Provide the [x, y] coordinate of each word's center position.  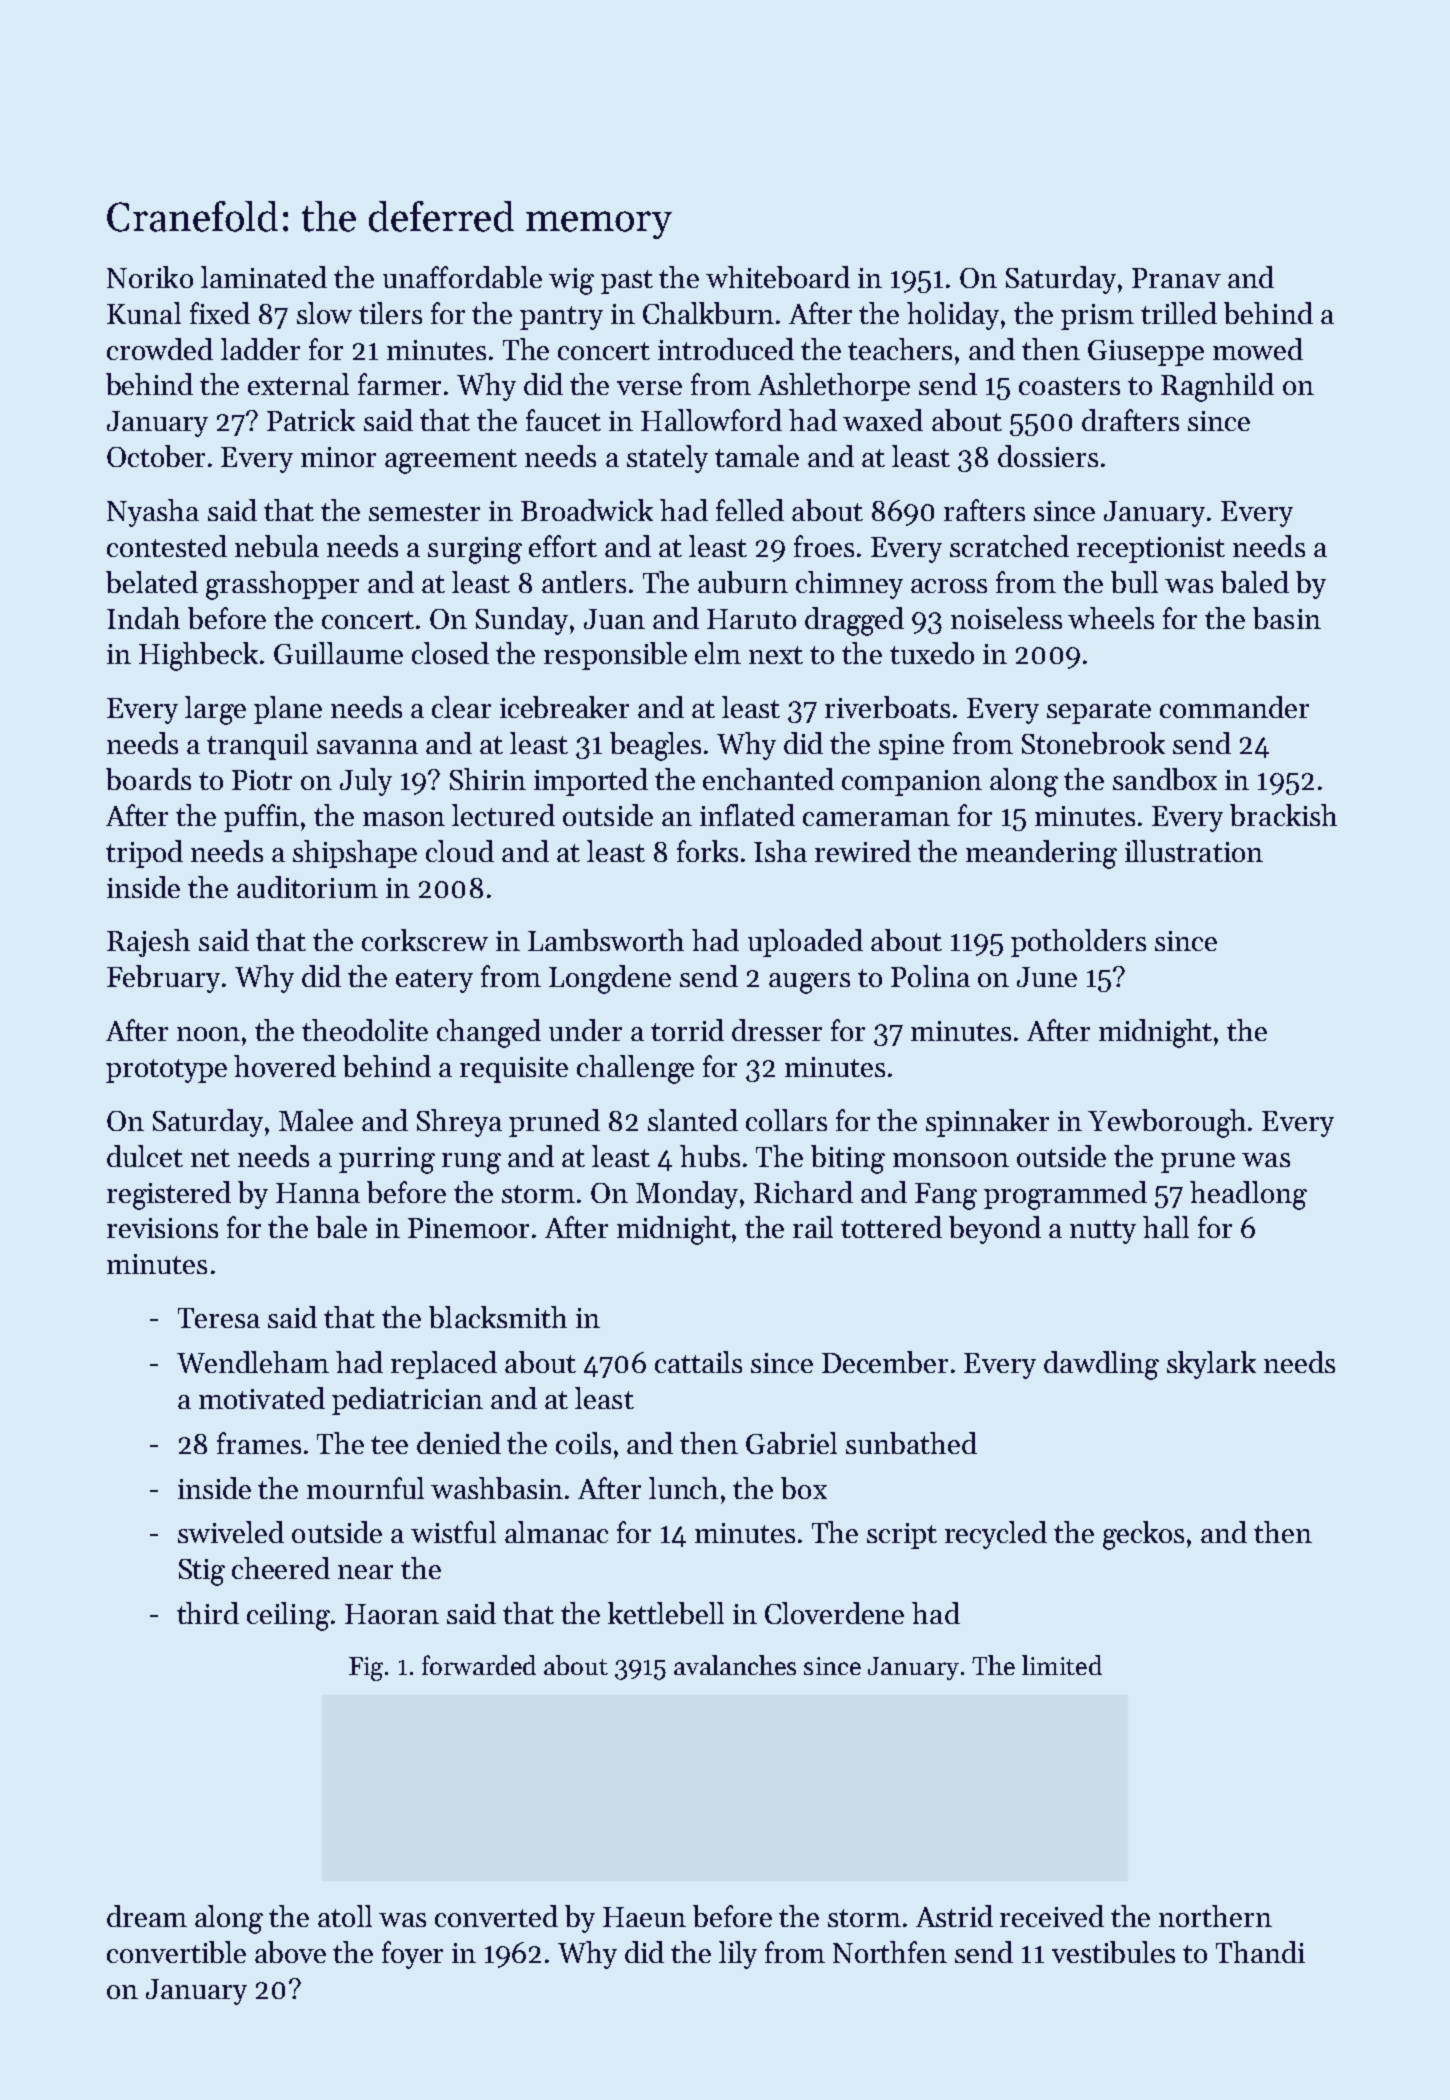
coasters [1069, 386]
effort [563, 546]
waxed [883, 420]
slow [324, 313]
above [290, 1952]
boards [148, 779]
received [1052, 1916]
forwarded [479, 1665]
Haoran [392, 1614]
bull [1134, 582]
